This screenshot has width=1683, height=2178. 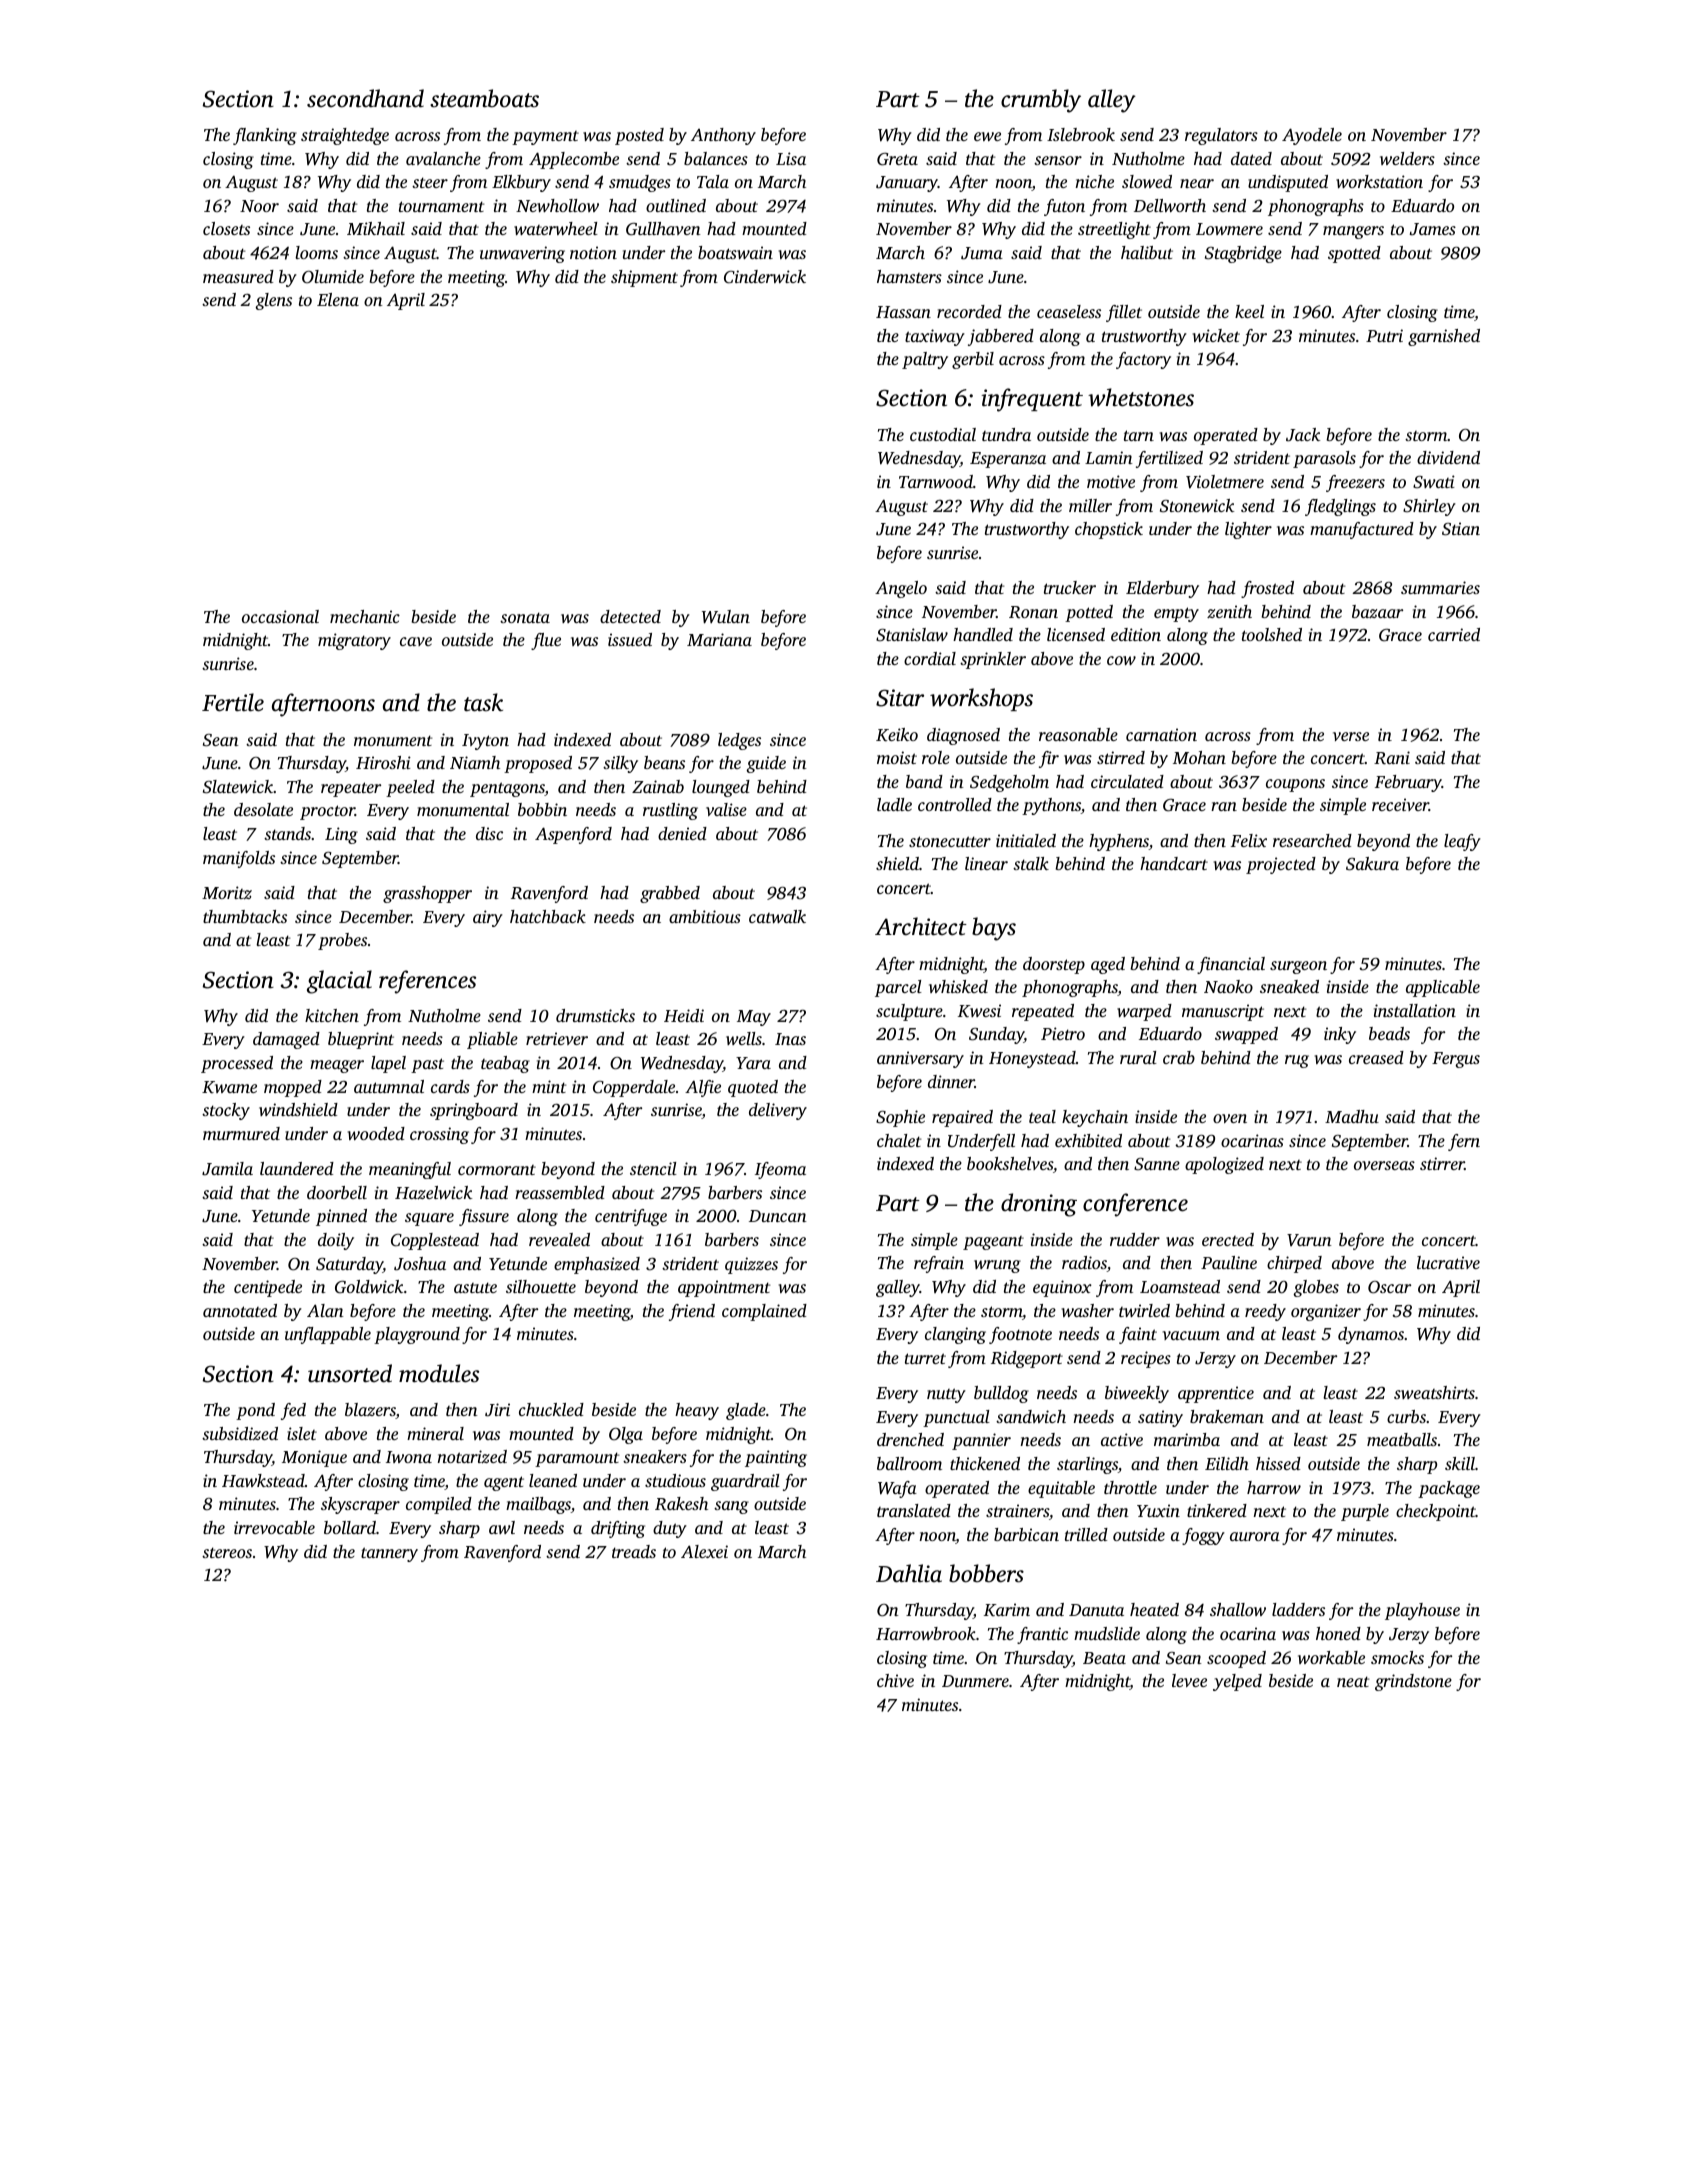 I want to click on Ayodele, so click(x=1312, y=136).
